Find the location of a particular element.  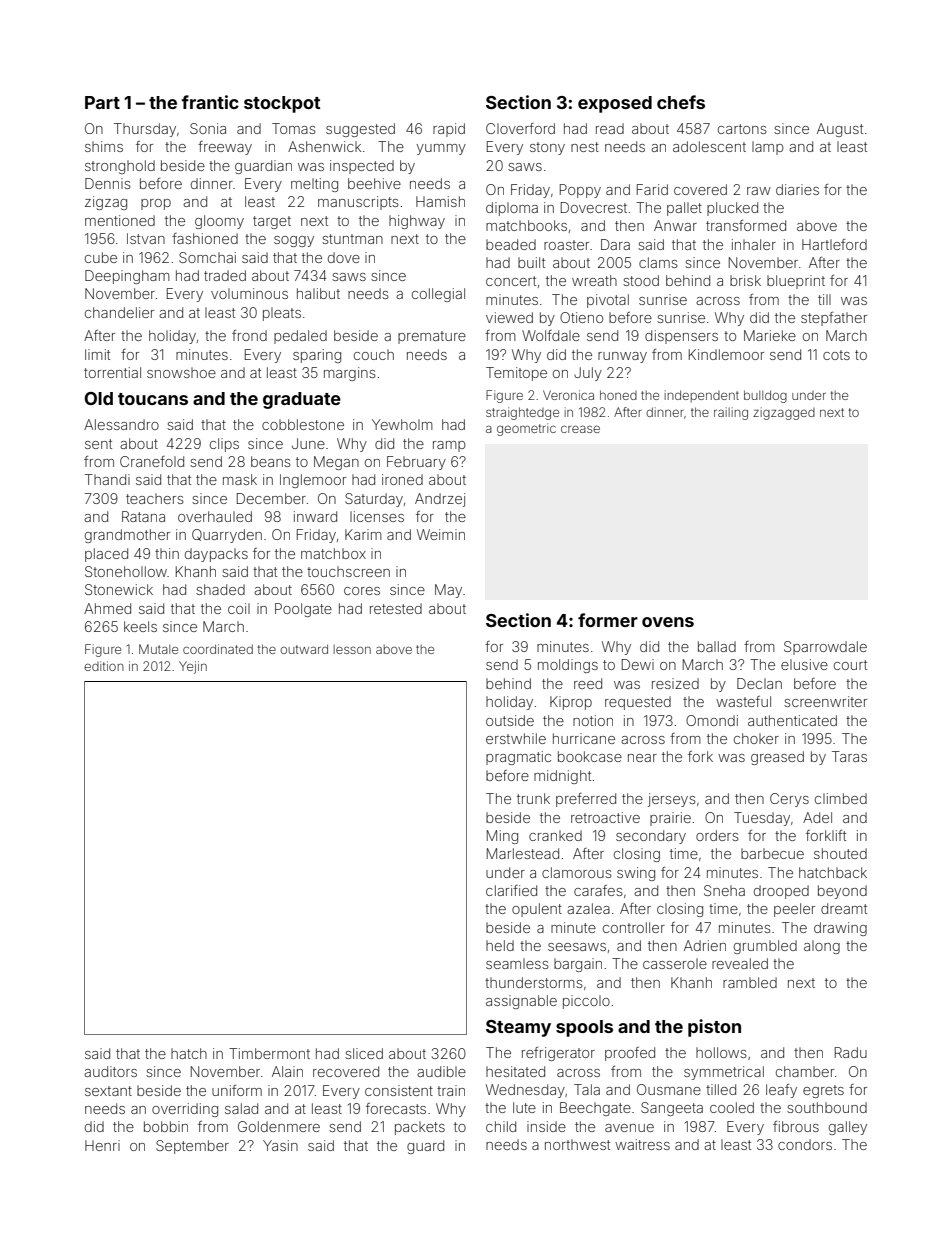

Part is located at coordinates (102, 102).
